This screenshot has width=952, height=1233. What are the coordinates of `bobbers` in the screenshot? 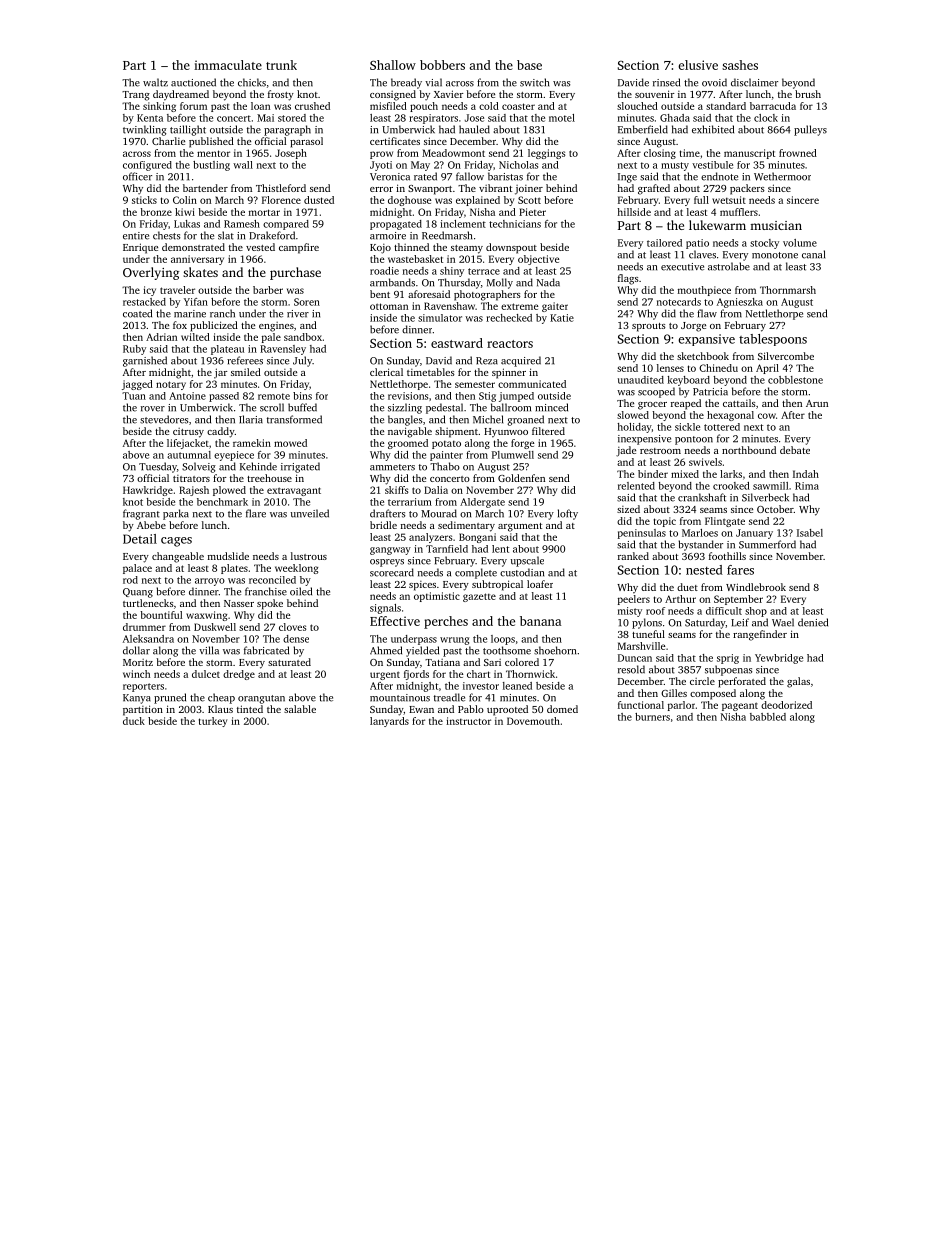 It's located at (442, 65).
